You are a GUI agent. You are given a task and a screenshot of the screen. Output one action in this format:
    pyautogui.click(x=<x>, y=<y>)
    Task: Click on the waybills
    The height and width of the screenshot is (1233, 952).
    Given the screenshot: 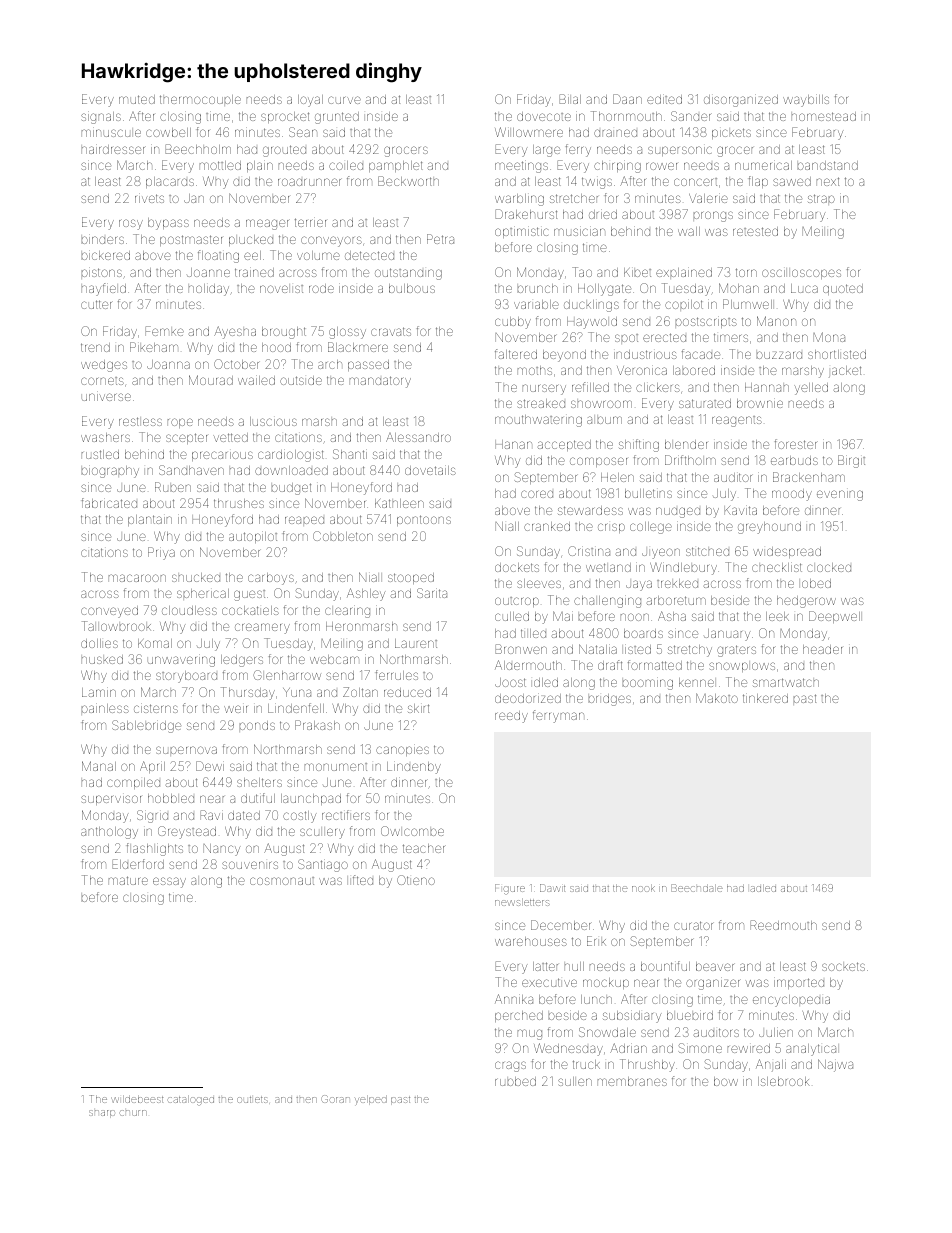 What is the action you would take?
    pyautogui.click(x=806, y=100)
